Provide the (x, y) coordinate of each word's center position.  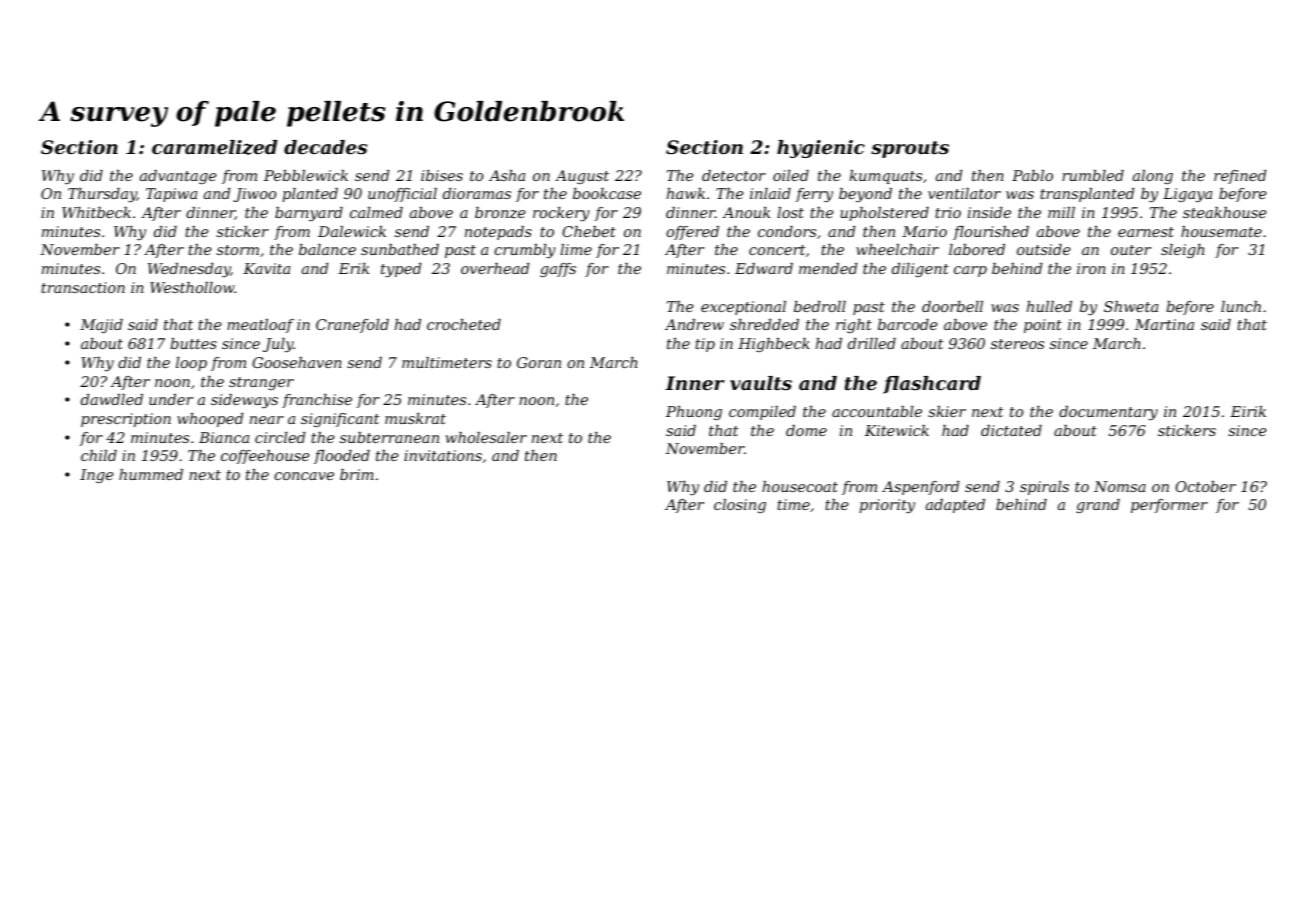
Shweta (1131, 306)
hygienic (821, 149)
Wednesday (189, 270)
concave (304, 476)
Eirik (1248, 411)
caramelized (214, 147)
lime (576, 249)
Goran (539, 362)
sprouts (910, 149)
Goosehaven (297, 362)
